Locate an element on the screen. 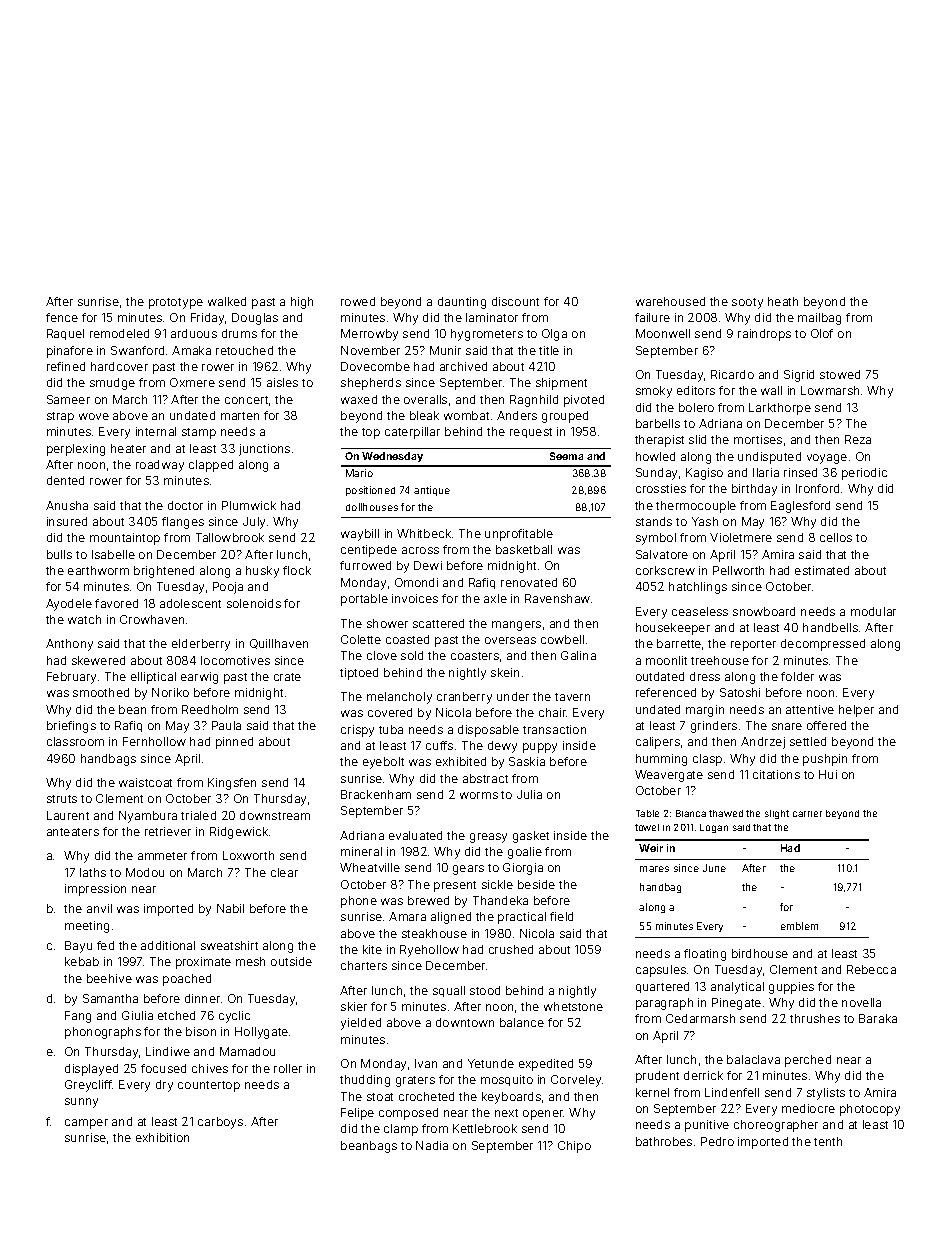 This screenshot has height=1233, width=952. basketball is located at coordinates (524, 549).
